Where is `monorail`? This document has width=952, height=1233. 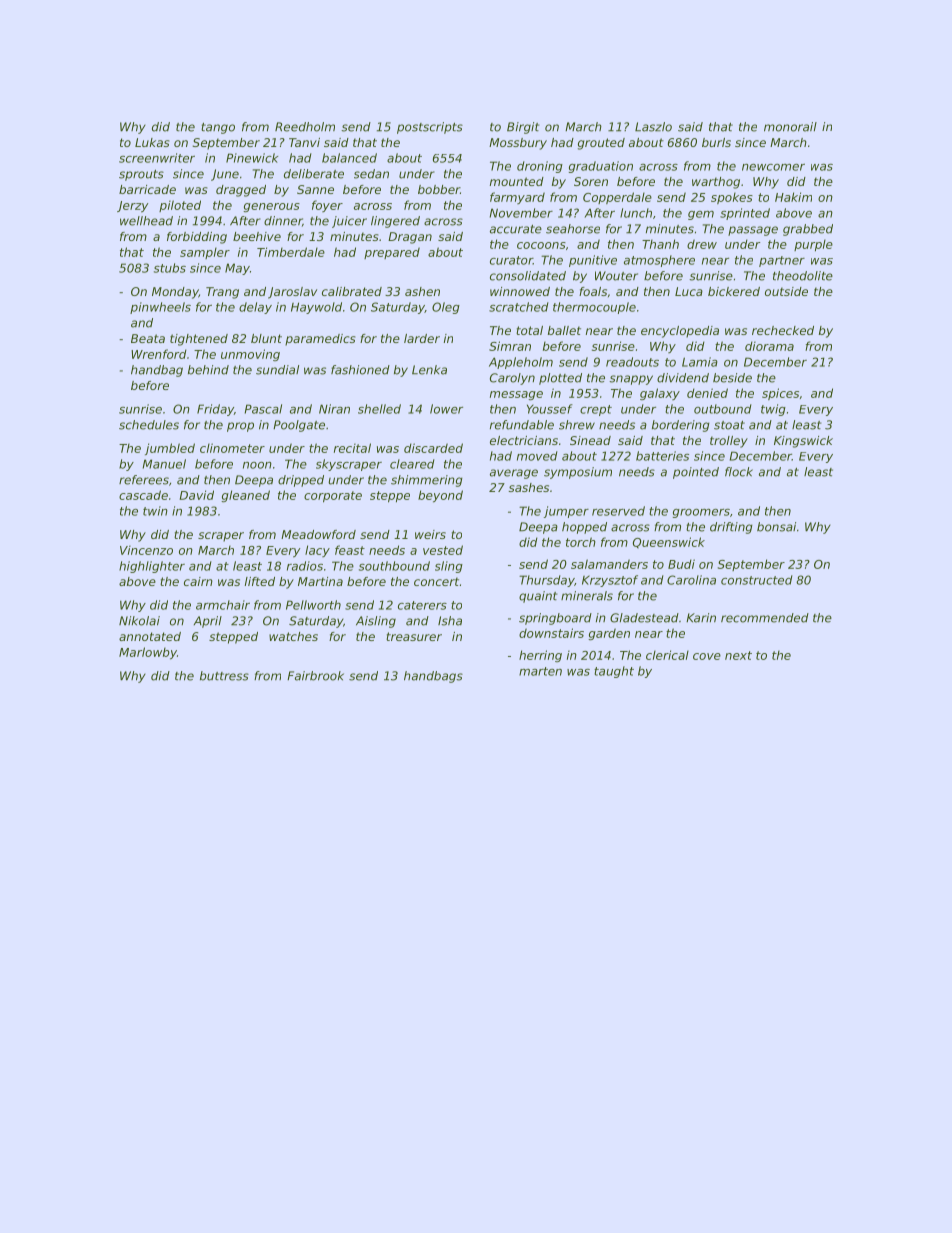
monorail is located at coordinates (790, 127).
